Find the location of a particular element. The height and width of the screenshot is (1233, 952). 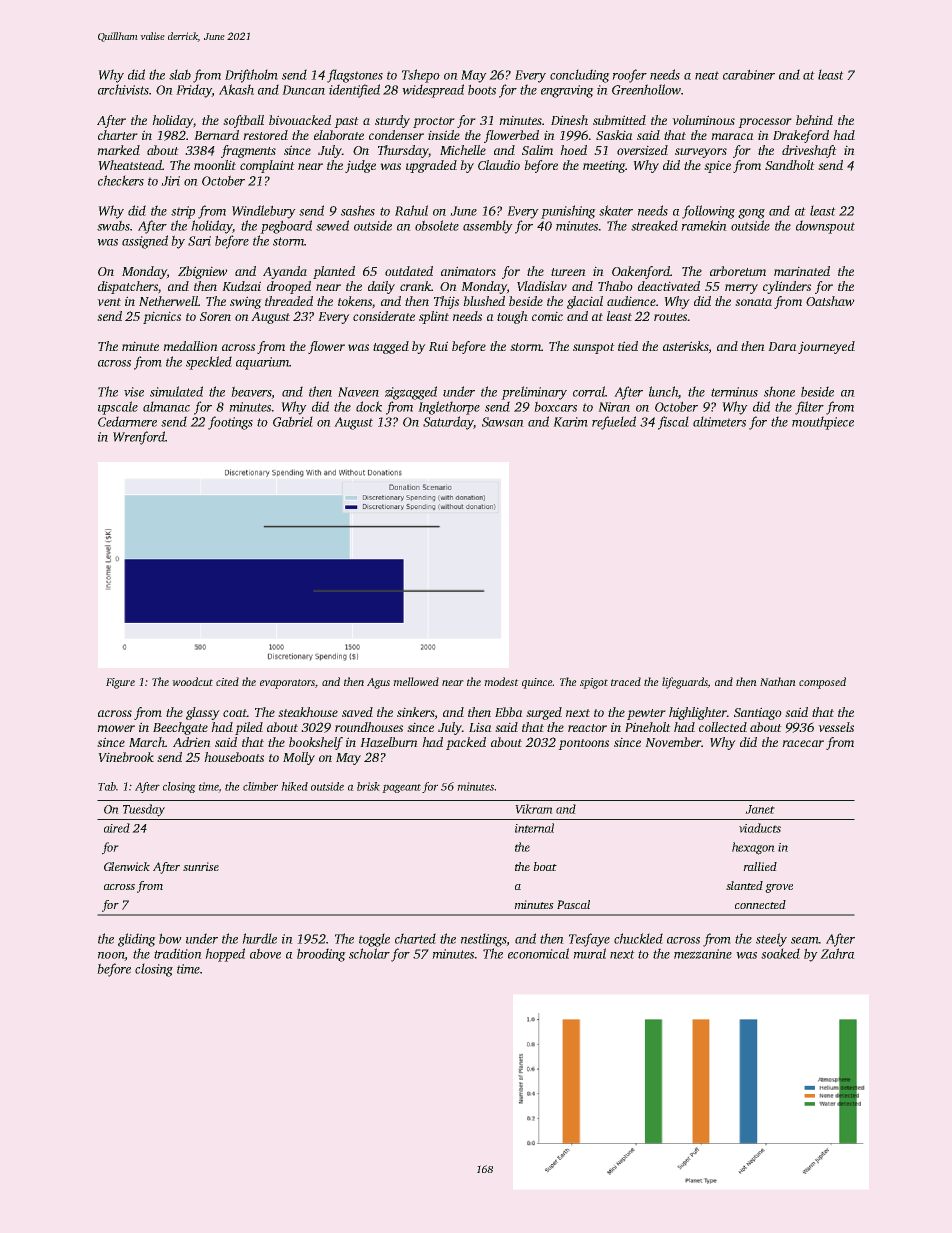

carabiner is located at coordinates (749, 75).
